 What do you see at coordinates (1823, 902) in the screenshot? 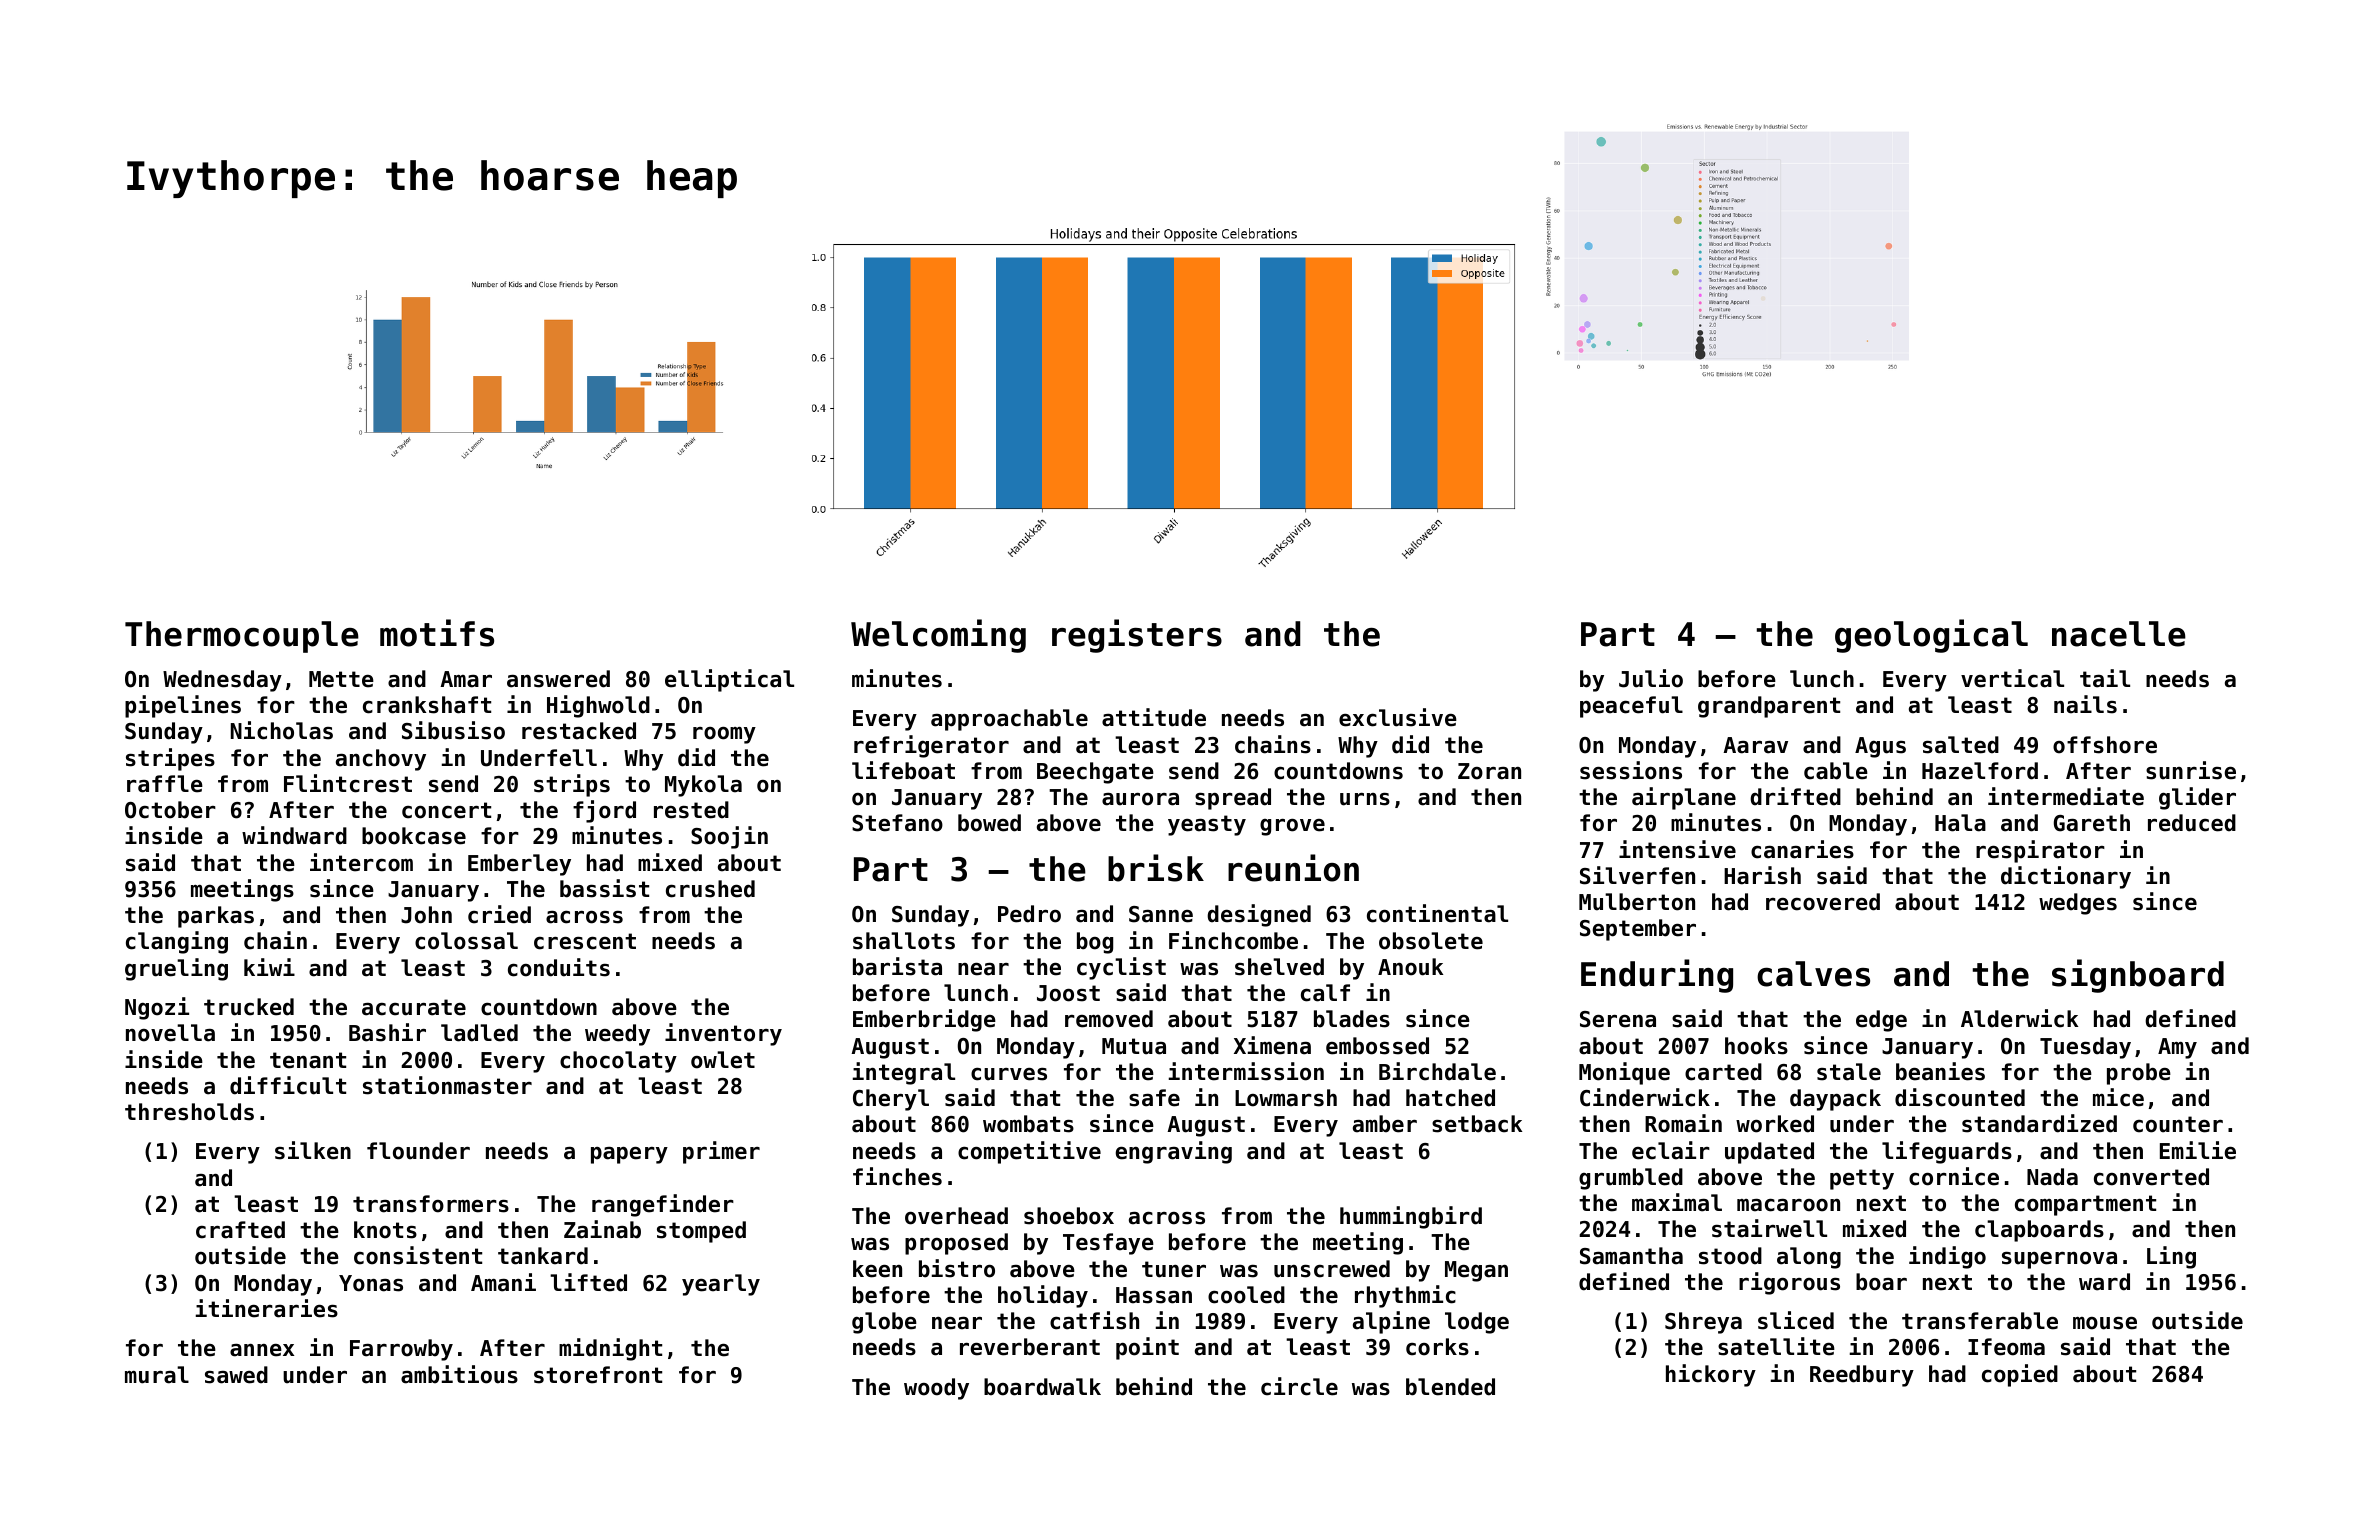
I see `recovered` at bounding box center [1823, 902].
